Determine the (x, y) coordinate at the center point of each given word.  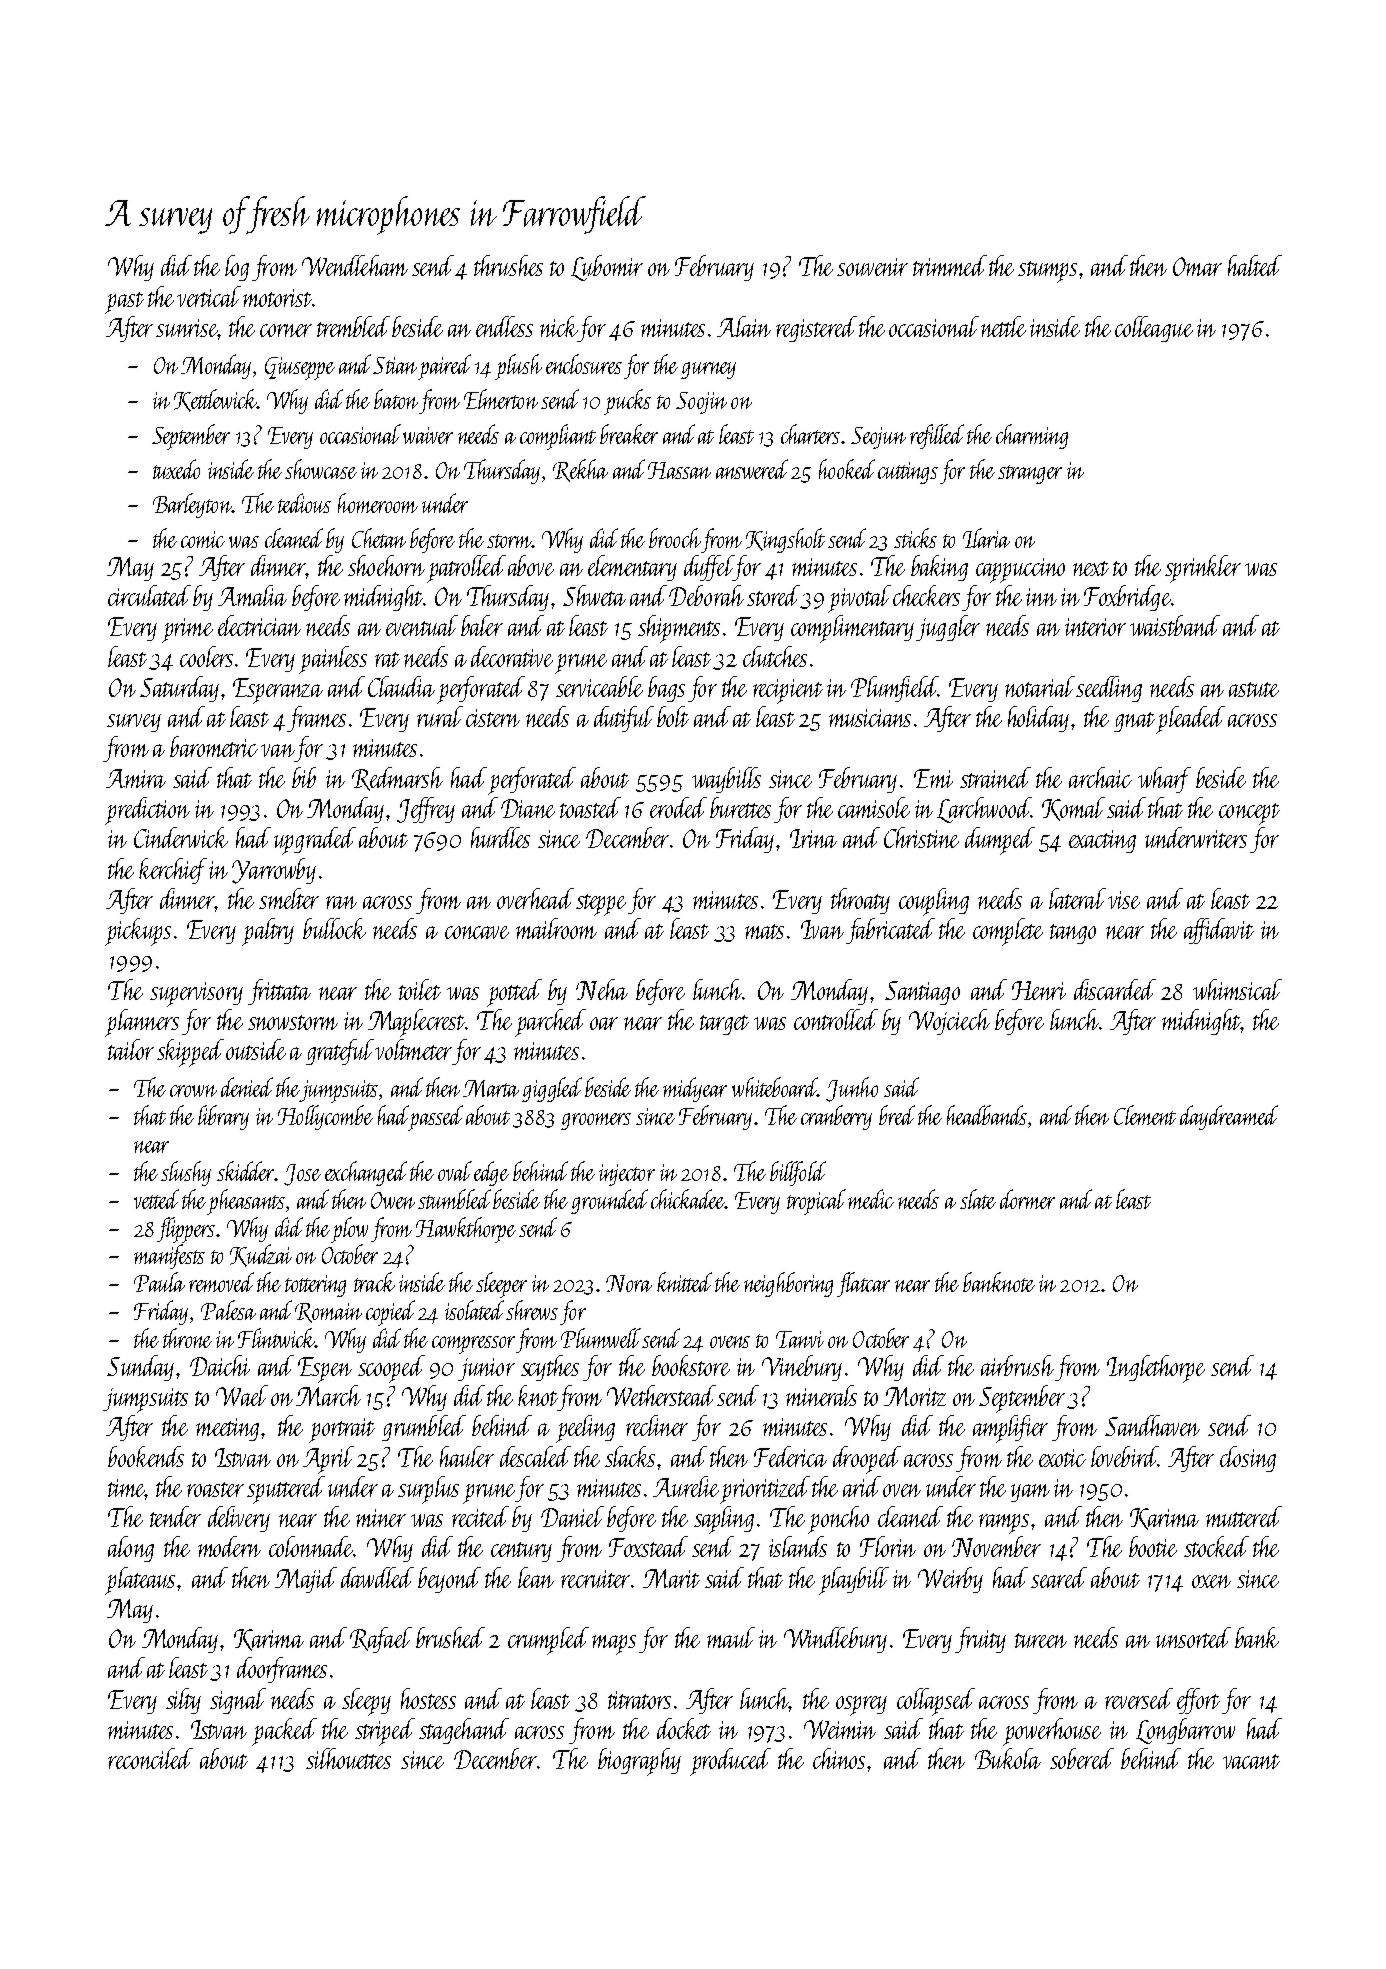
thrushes (508, 265)
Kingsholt (785, 540)
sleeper (501, 1285)
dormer (1027, 1199)
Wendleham (355, 265)
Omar (1197, 266)
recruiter (595, 1579)
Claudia (401, 686)
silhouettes (348, 1758)
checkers (926, 595)
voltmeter (414, 1049)
